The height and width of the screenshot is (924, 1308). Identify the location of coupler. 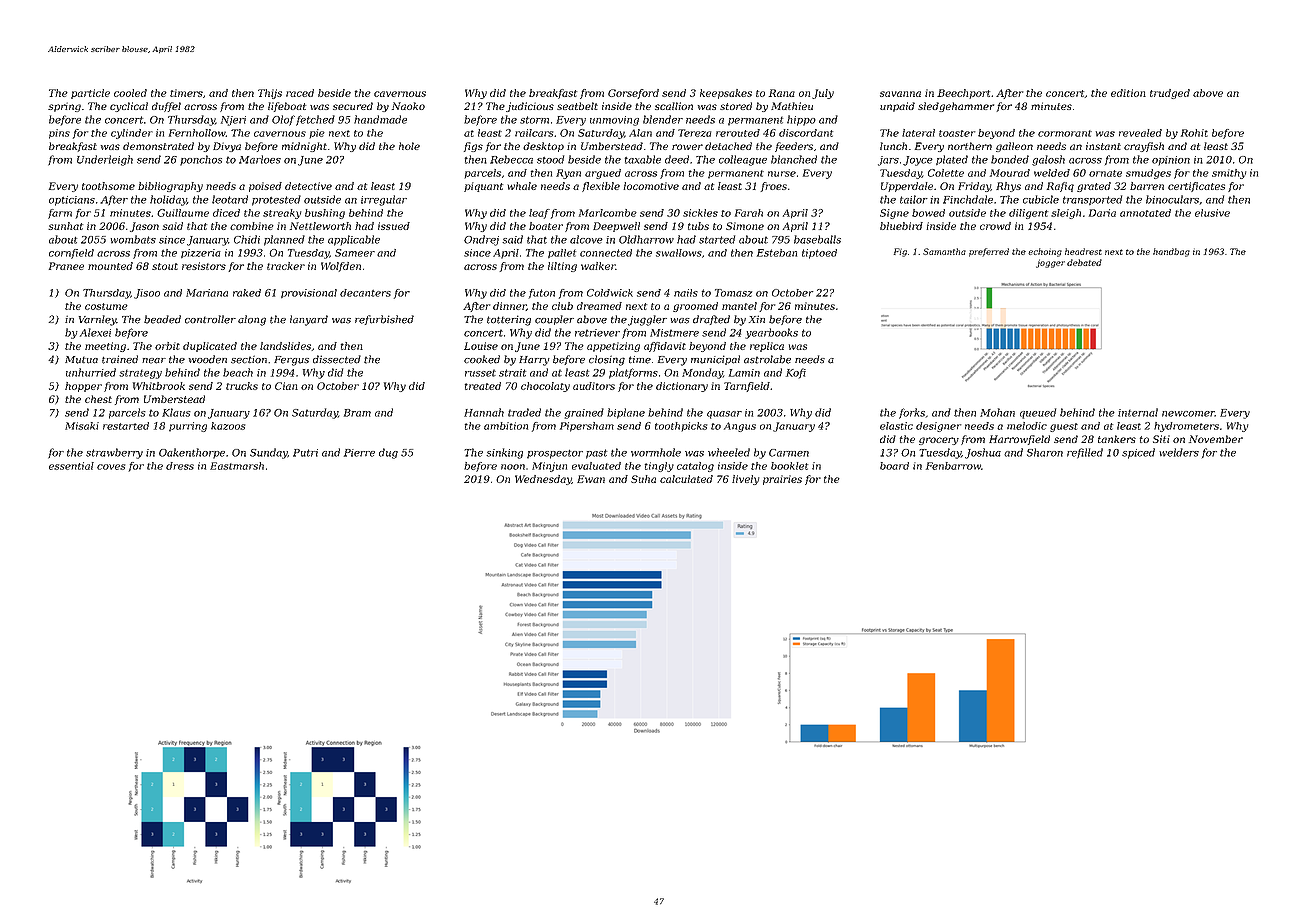
(554, 320).
